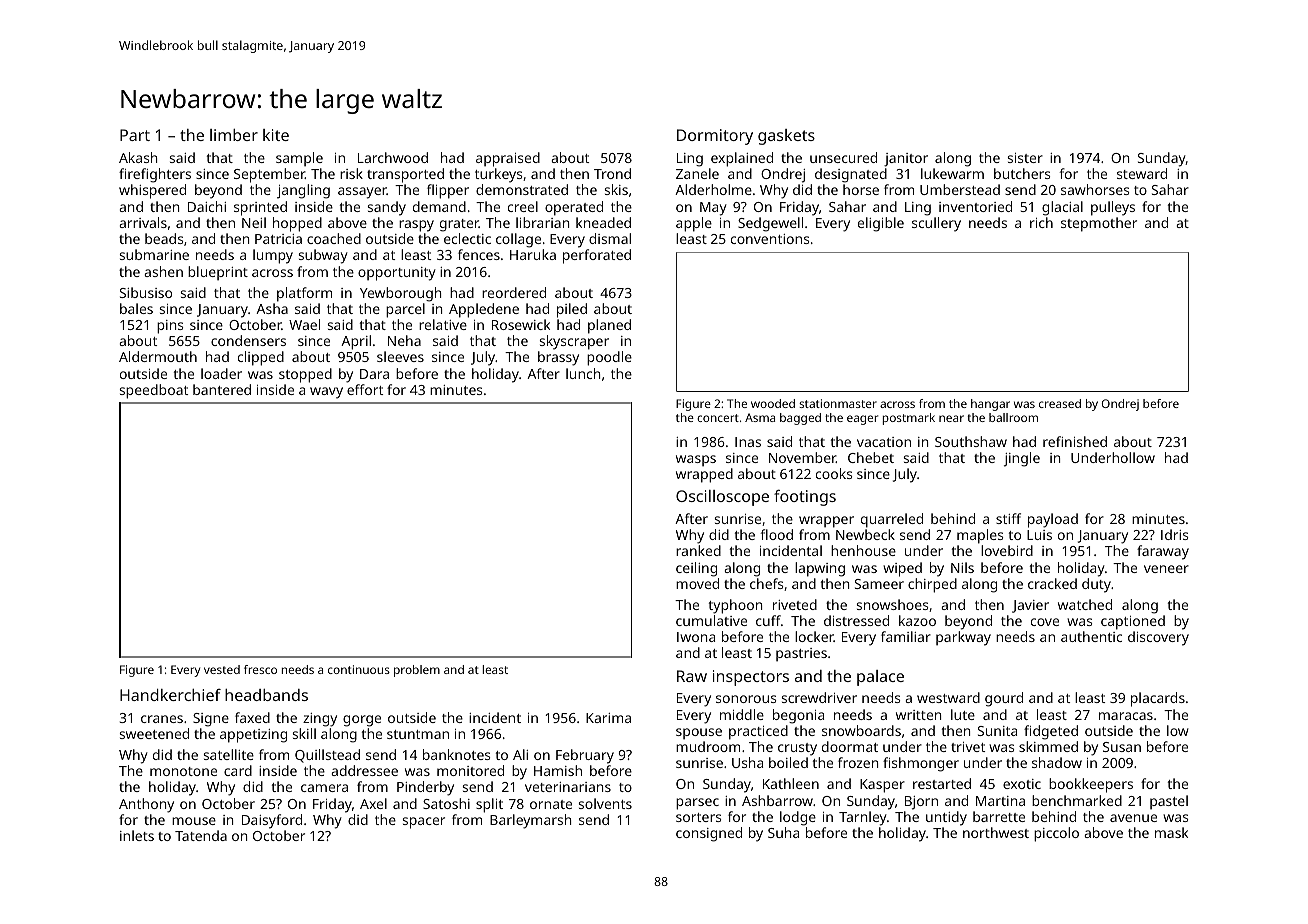 Image resolution: width=1308 pixels, height=924 pixels. Describe the element at coordinates (783, 832) in the page. I see `Suha` at that location.
